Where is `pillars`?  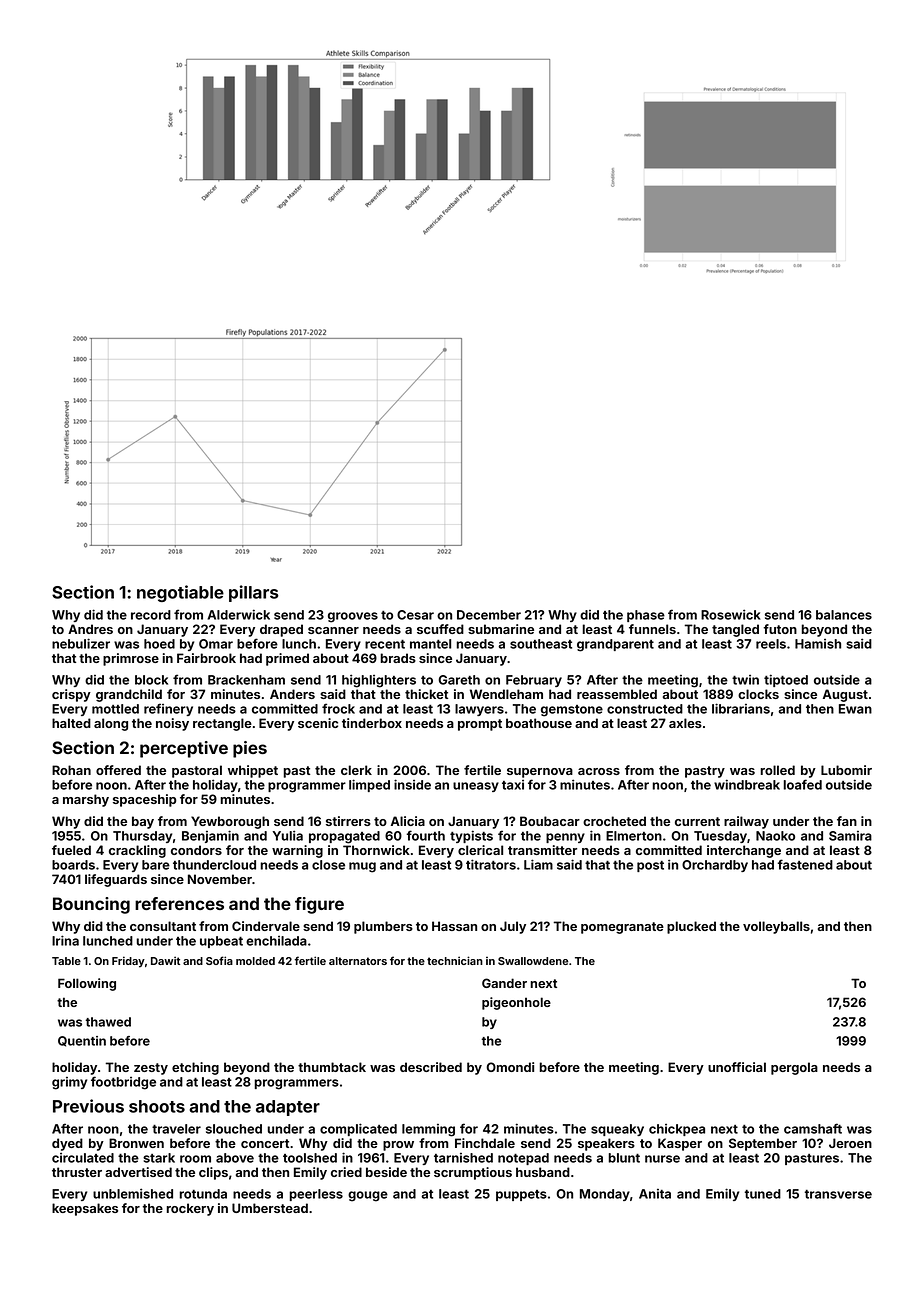 pillars is located at coordinates (254, 593).
